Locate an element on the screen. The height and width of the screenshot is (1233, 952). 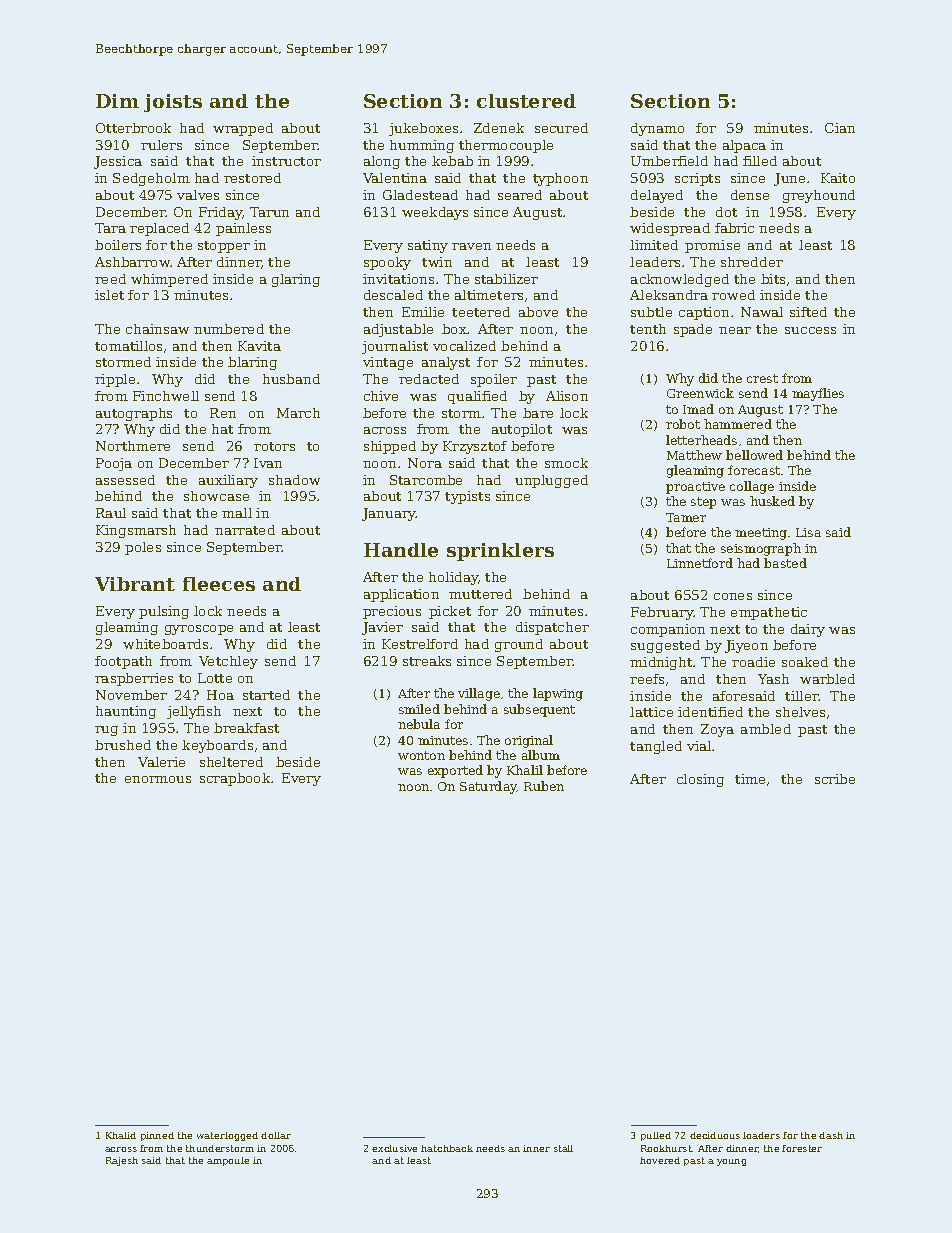
tomatillos is located at coordinates (128, 346).
